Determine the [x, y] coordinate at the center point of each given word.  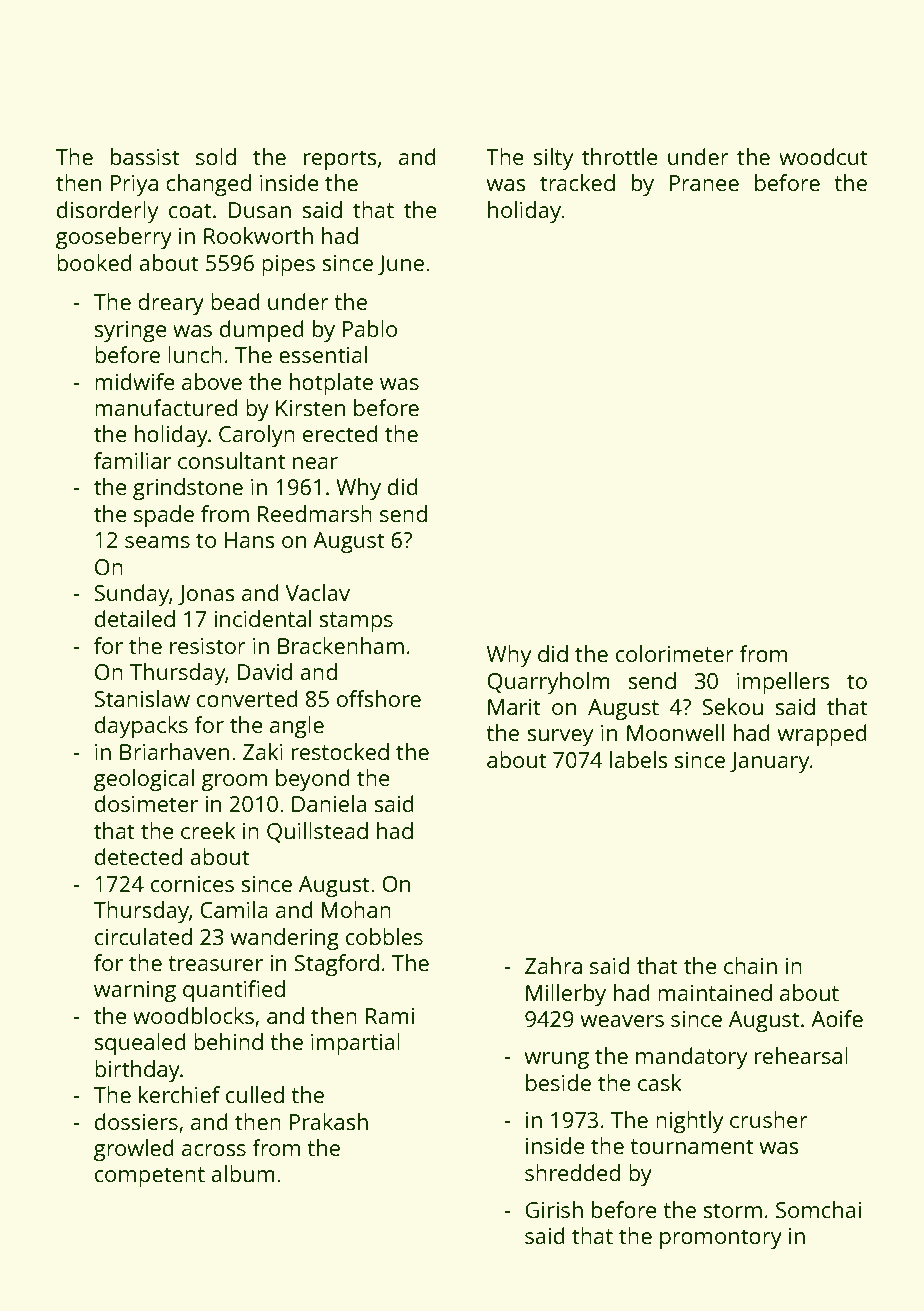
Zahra [553, 965]
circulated [143, 936]
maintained [715, 992]
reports [340, 160]
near [315, 463]
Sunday [132, 595]
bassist [145, 156]
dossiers [136, 1121]
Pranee [704, 183]
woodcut [823, 156]
